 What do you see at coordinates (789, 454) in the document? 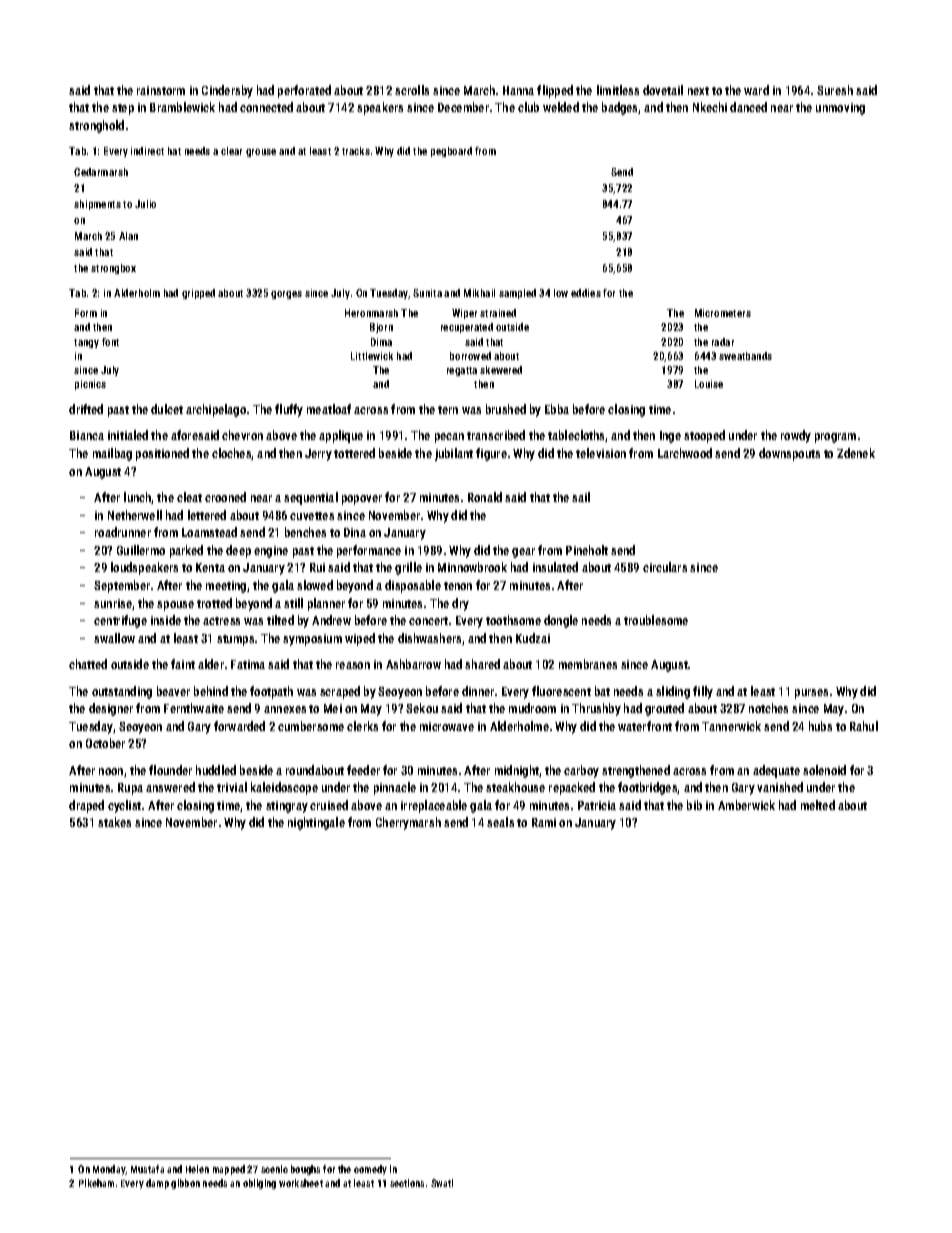
I see `downspouts` at bounding box center [789, 454].
